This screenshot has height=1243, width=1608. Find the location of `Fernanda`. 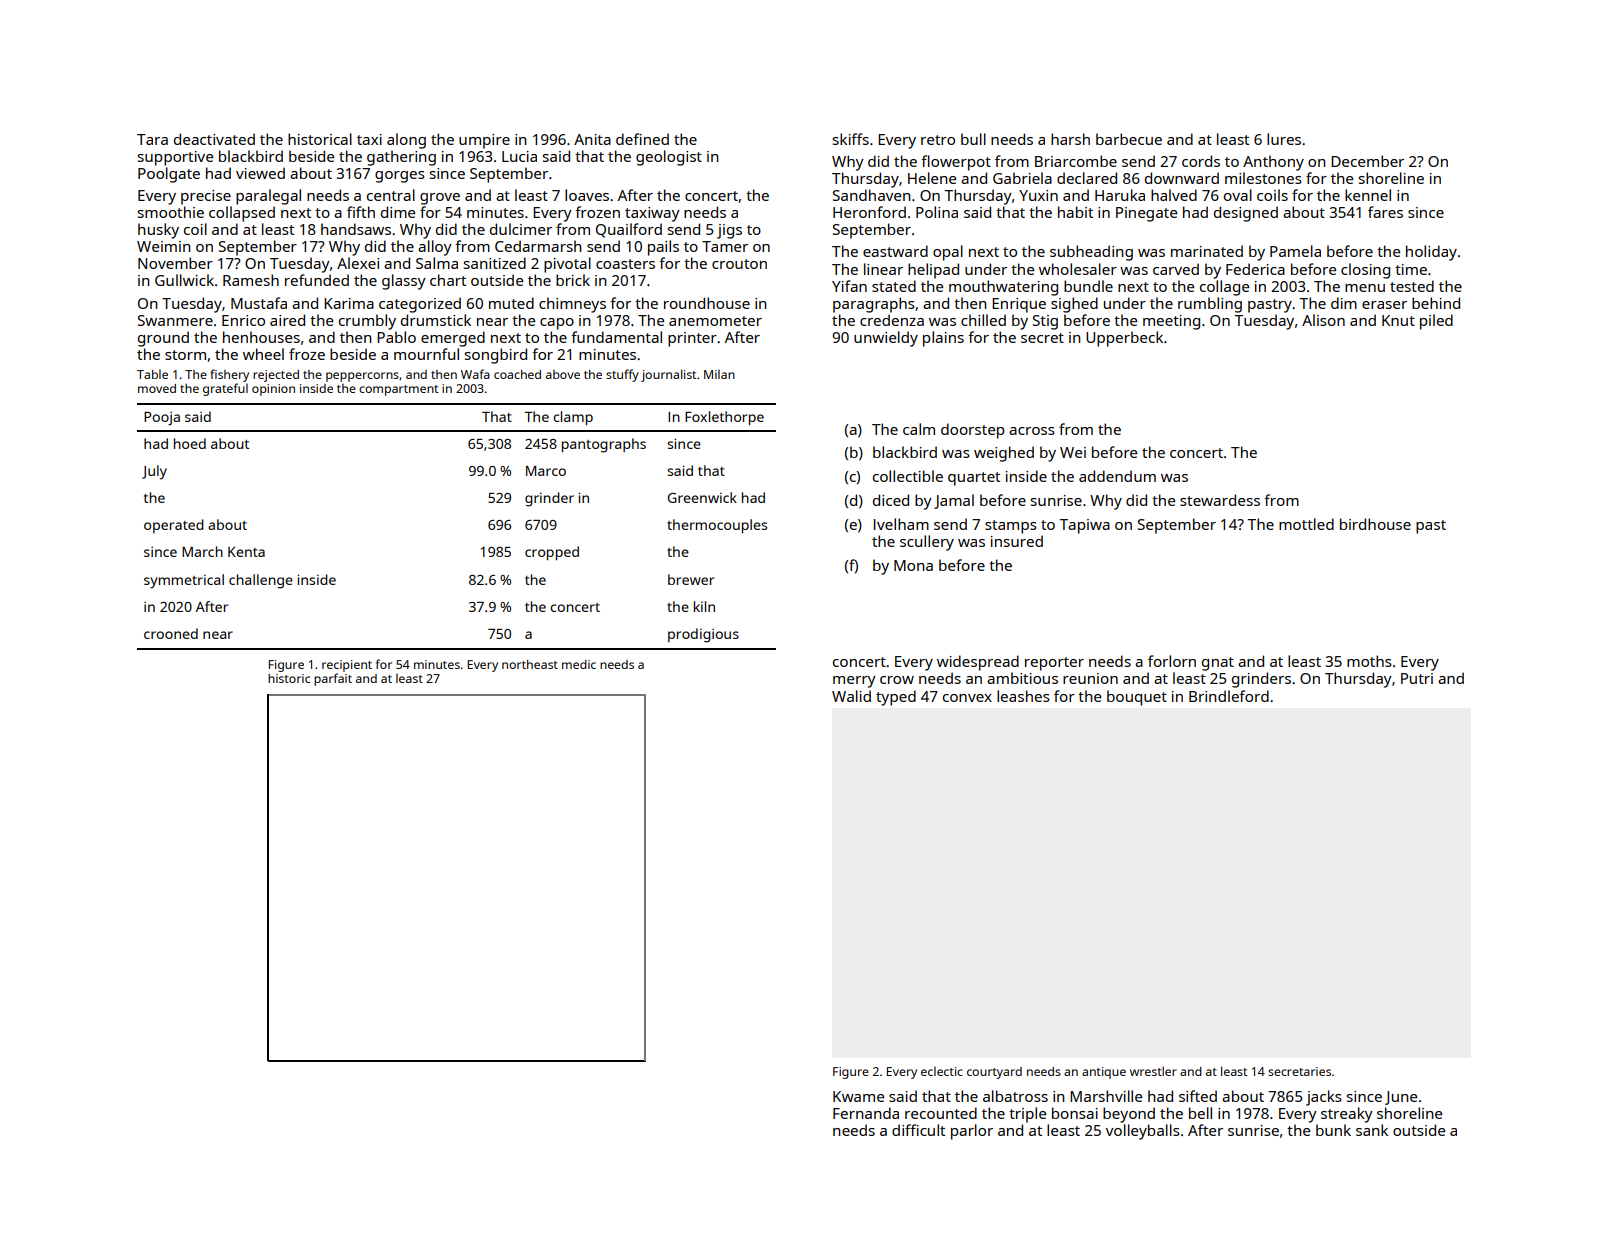

Fernanda is located at coordinates (866, 1113).
